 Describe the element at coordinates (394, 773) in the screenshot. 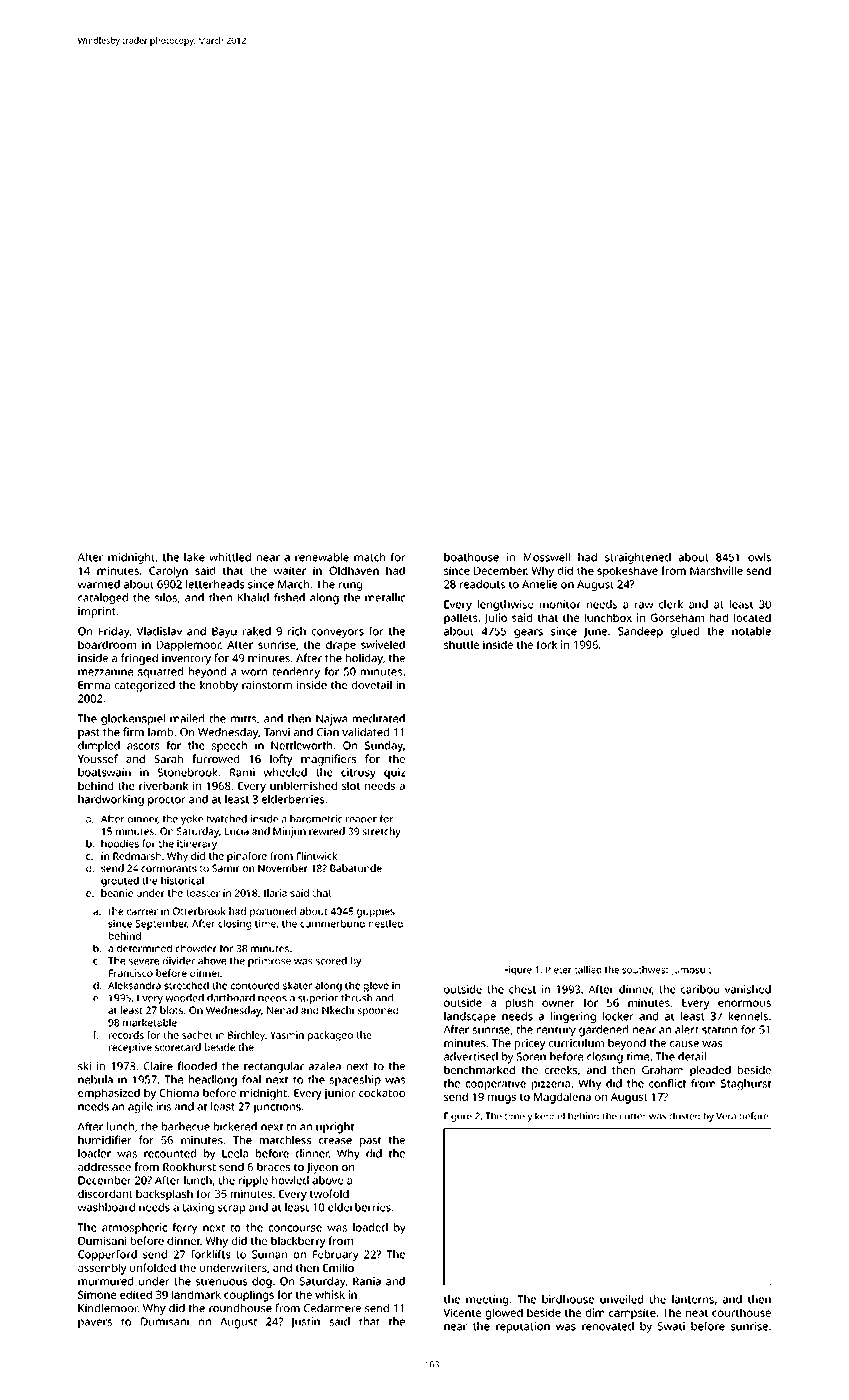

I see `quiz` at that location.
